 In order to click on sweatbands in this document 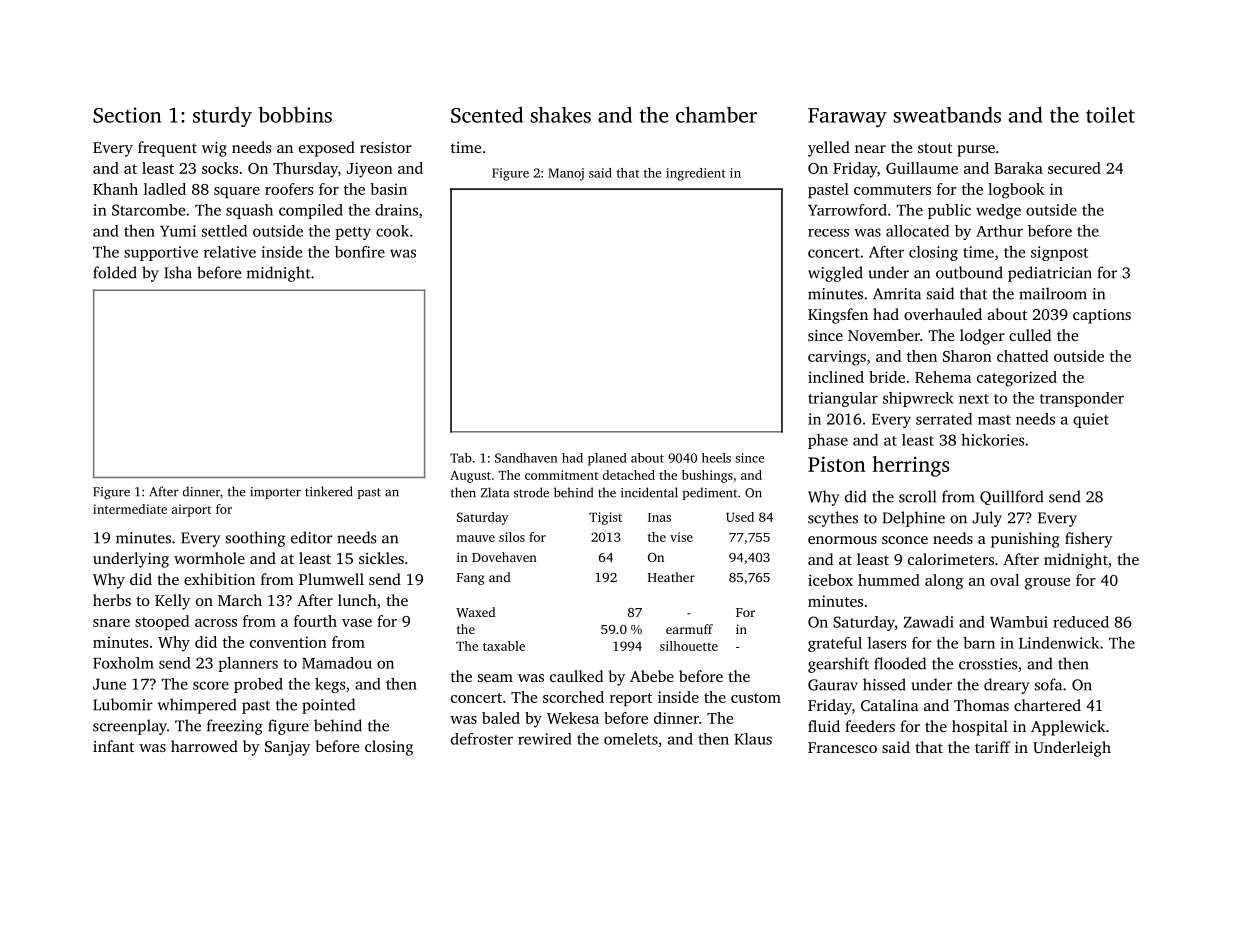, I will do `click(947, 115)`.
